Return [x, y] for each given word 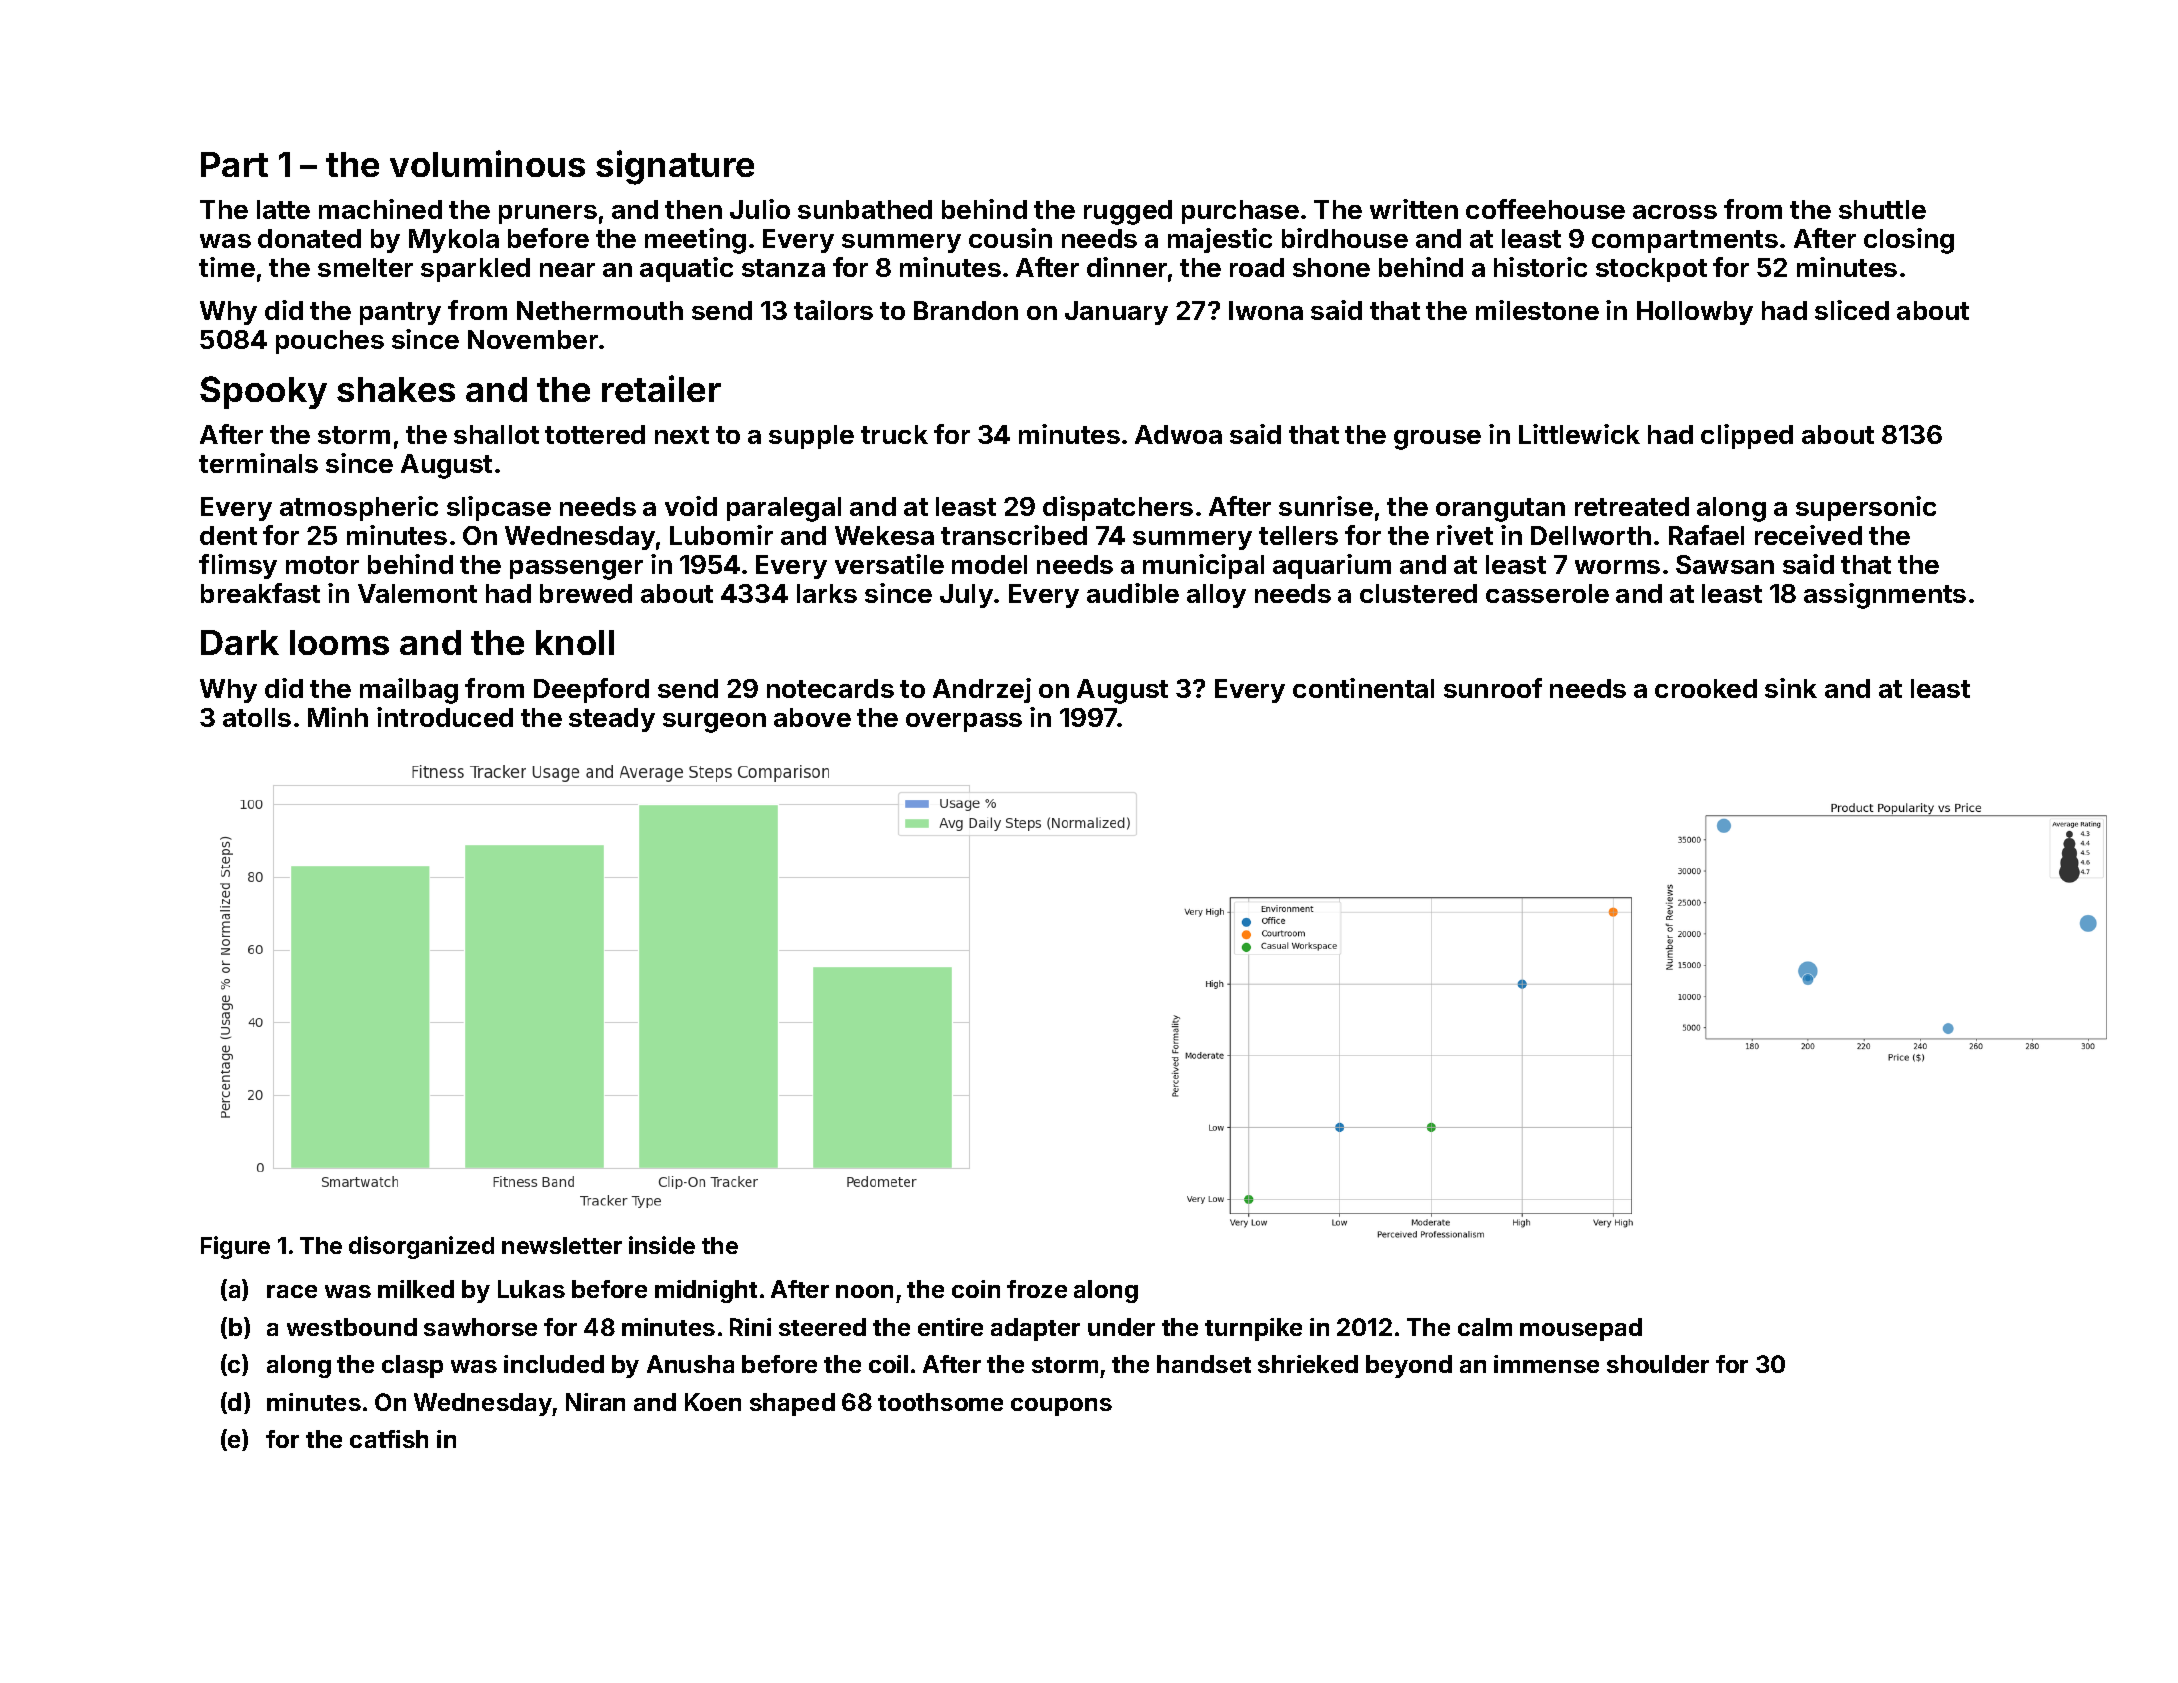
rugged [1128, 212]
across [1675, 212]
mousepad [1581, 1329]
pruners [548, 214]
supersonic [1866, 508]
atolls [257, 717]
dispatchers [1118, 508]
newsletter [562, 1245]
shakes [396, 389]
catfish [389, 1439]
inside [662, 1245]
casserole [1547, 593]
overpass [964, 722]
